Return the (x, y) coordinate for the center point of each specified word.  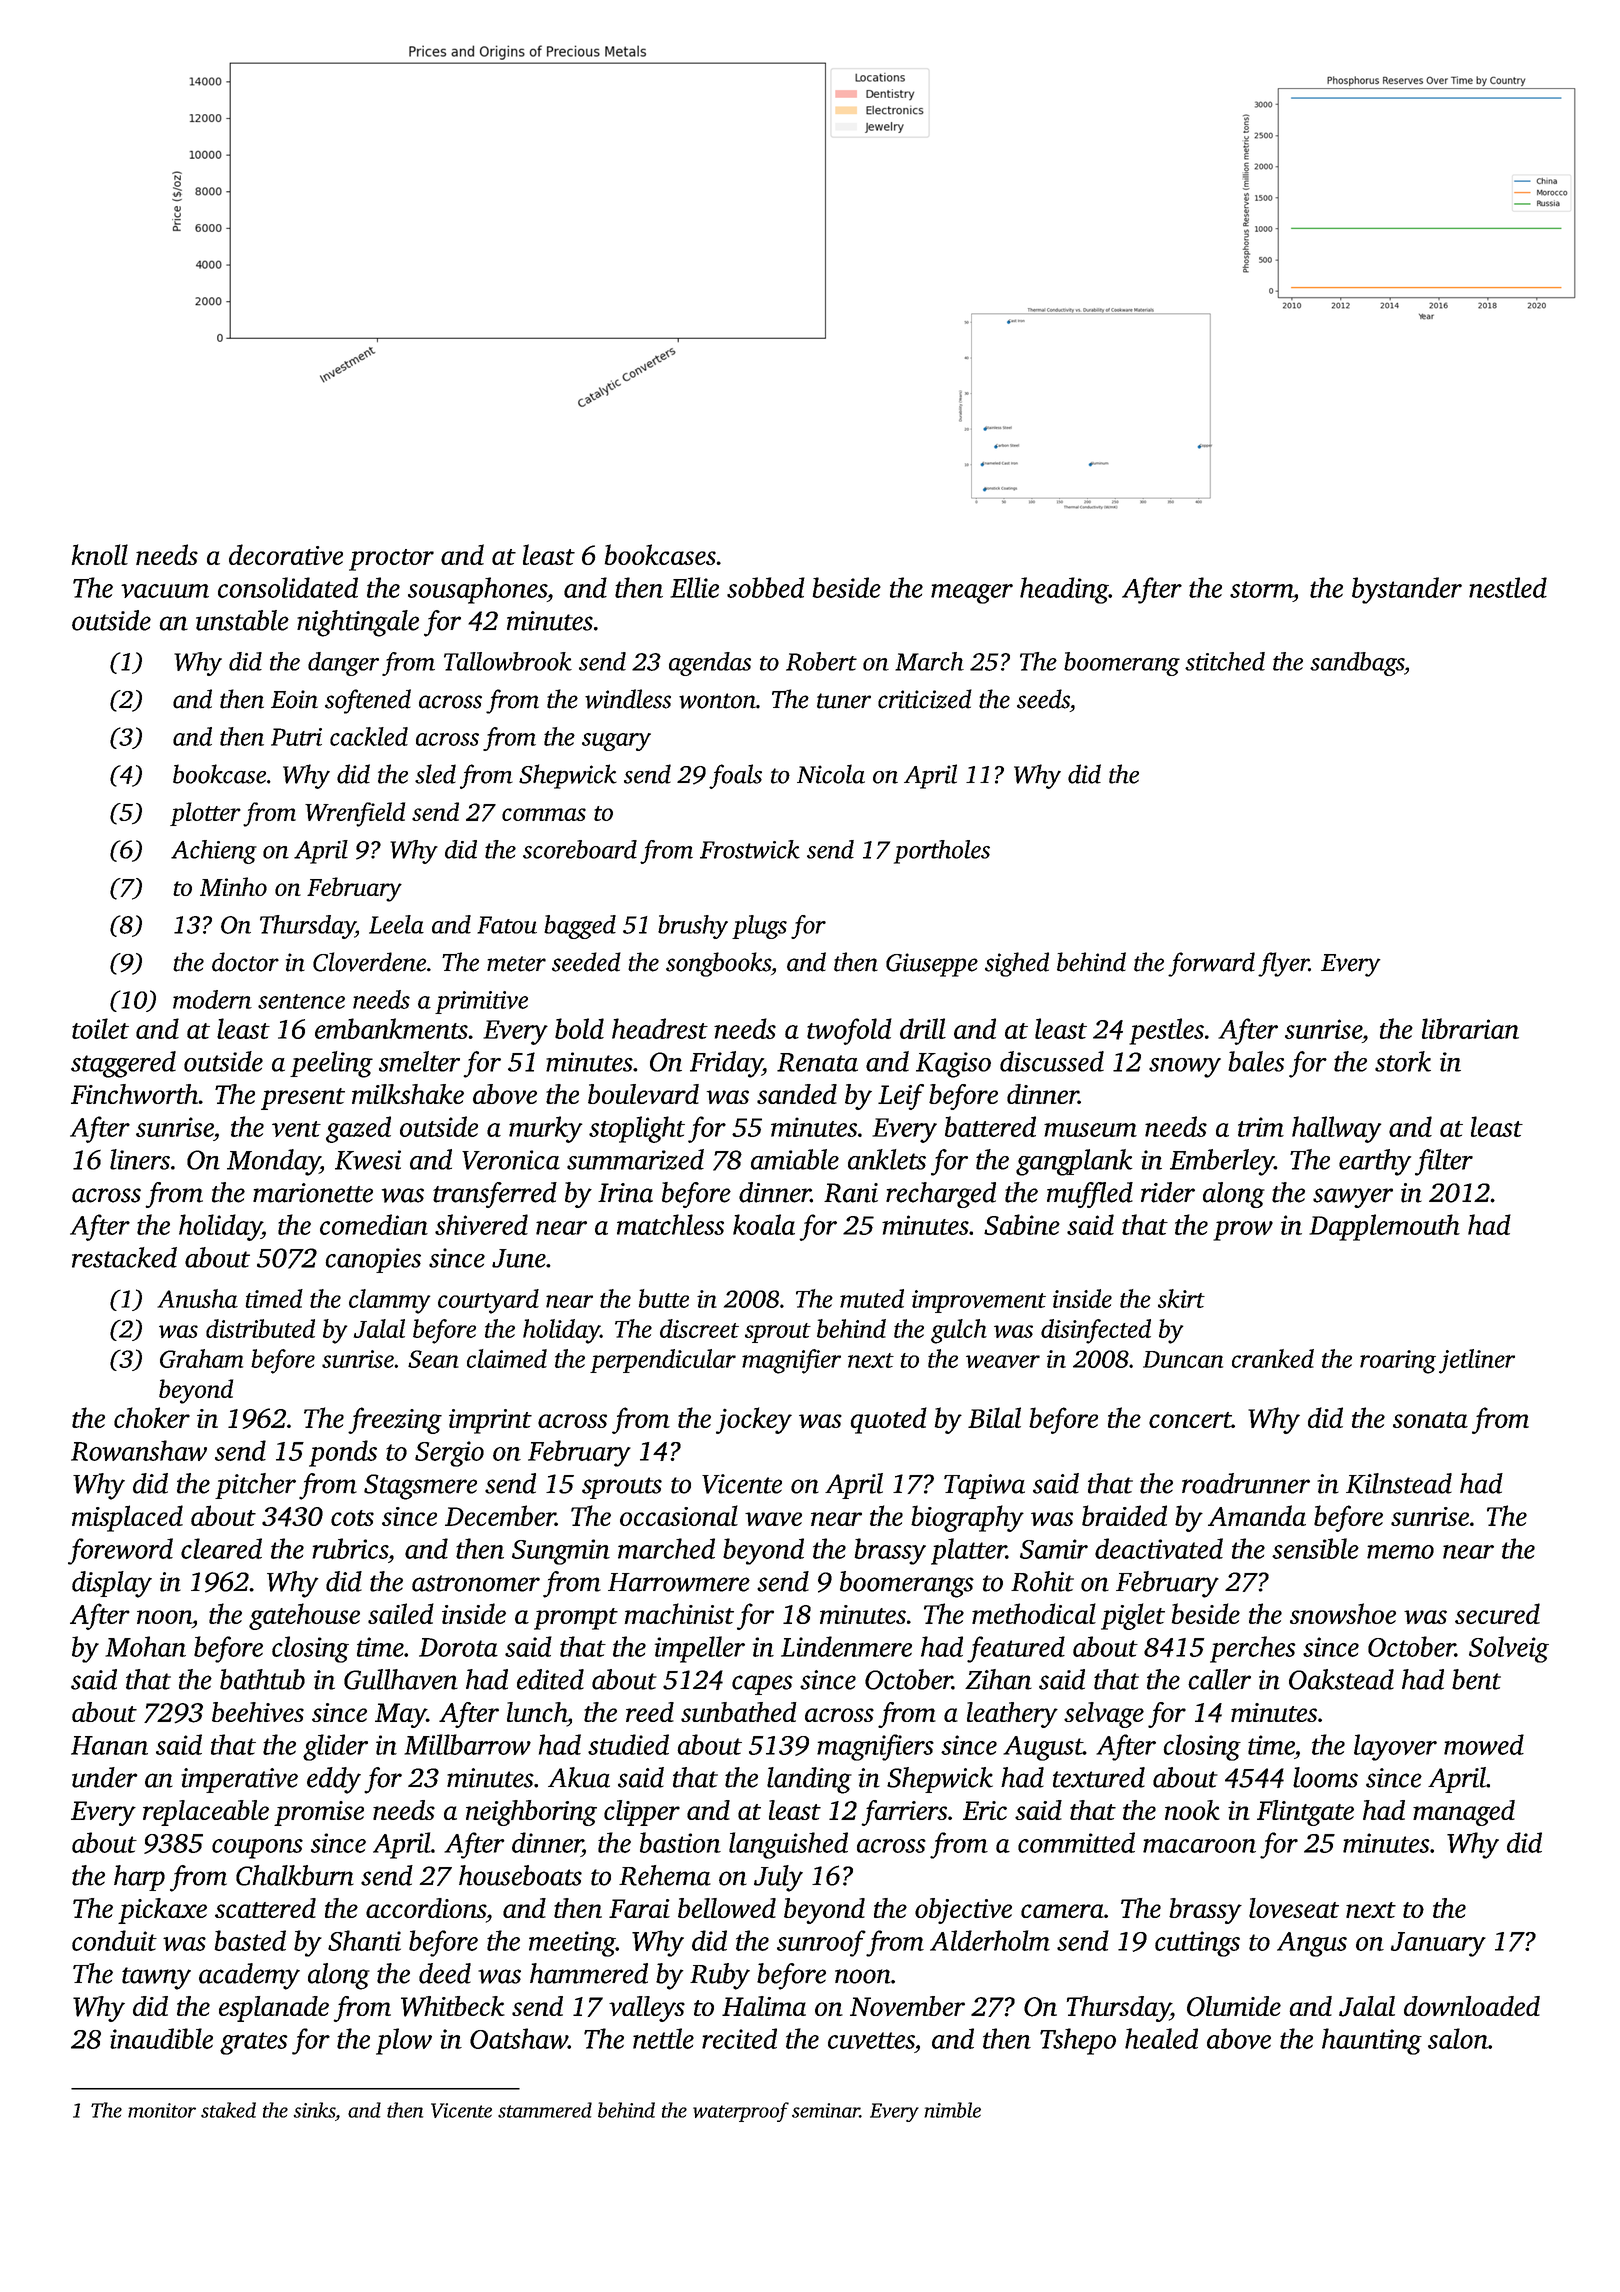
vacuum (165, 591)
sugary (616, 742)
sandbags (1357, 664)
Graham (201, 1358)
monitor (162, 2110)
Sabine (1022, 1224)
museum (1090, 1130)
